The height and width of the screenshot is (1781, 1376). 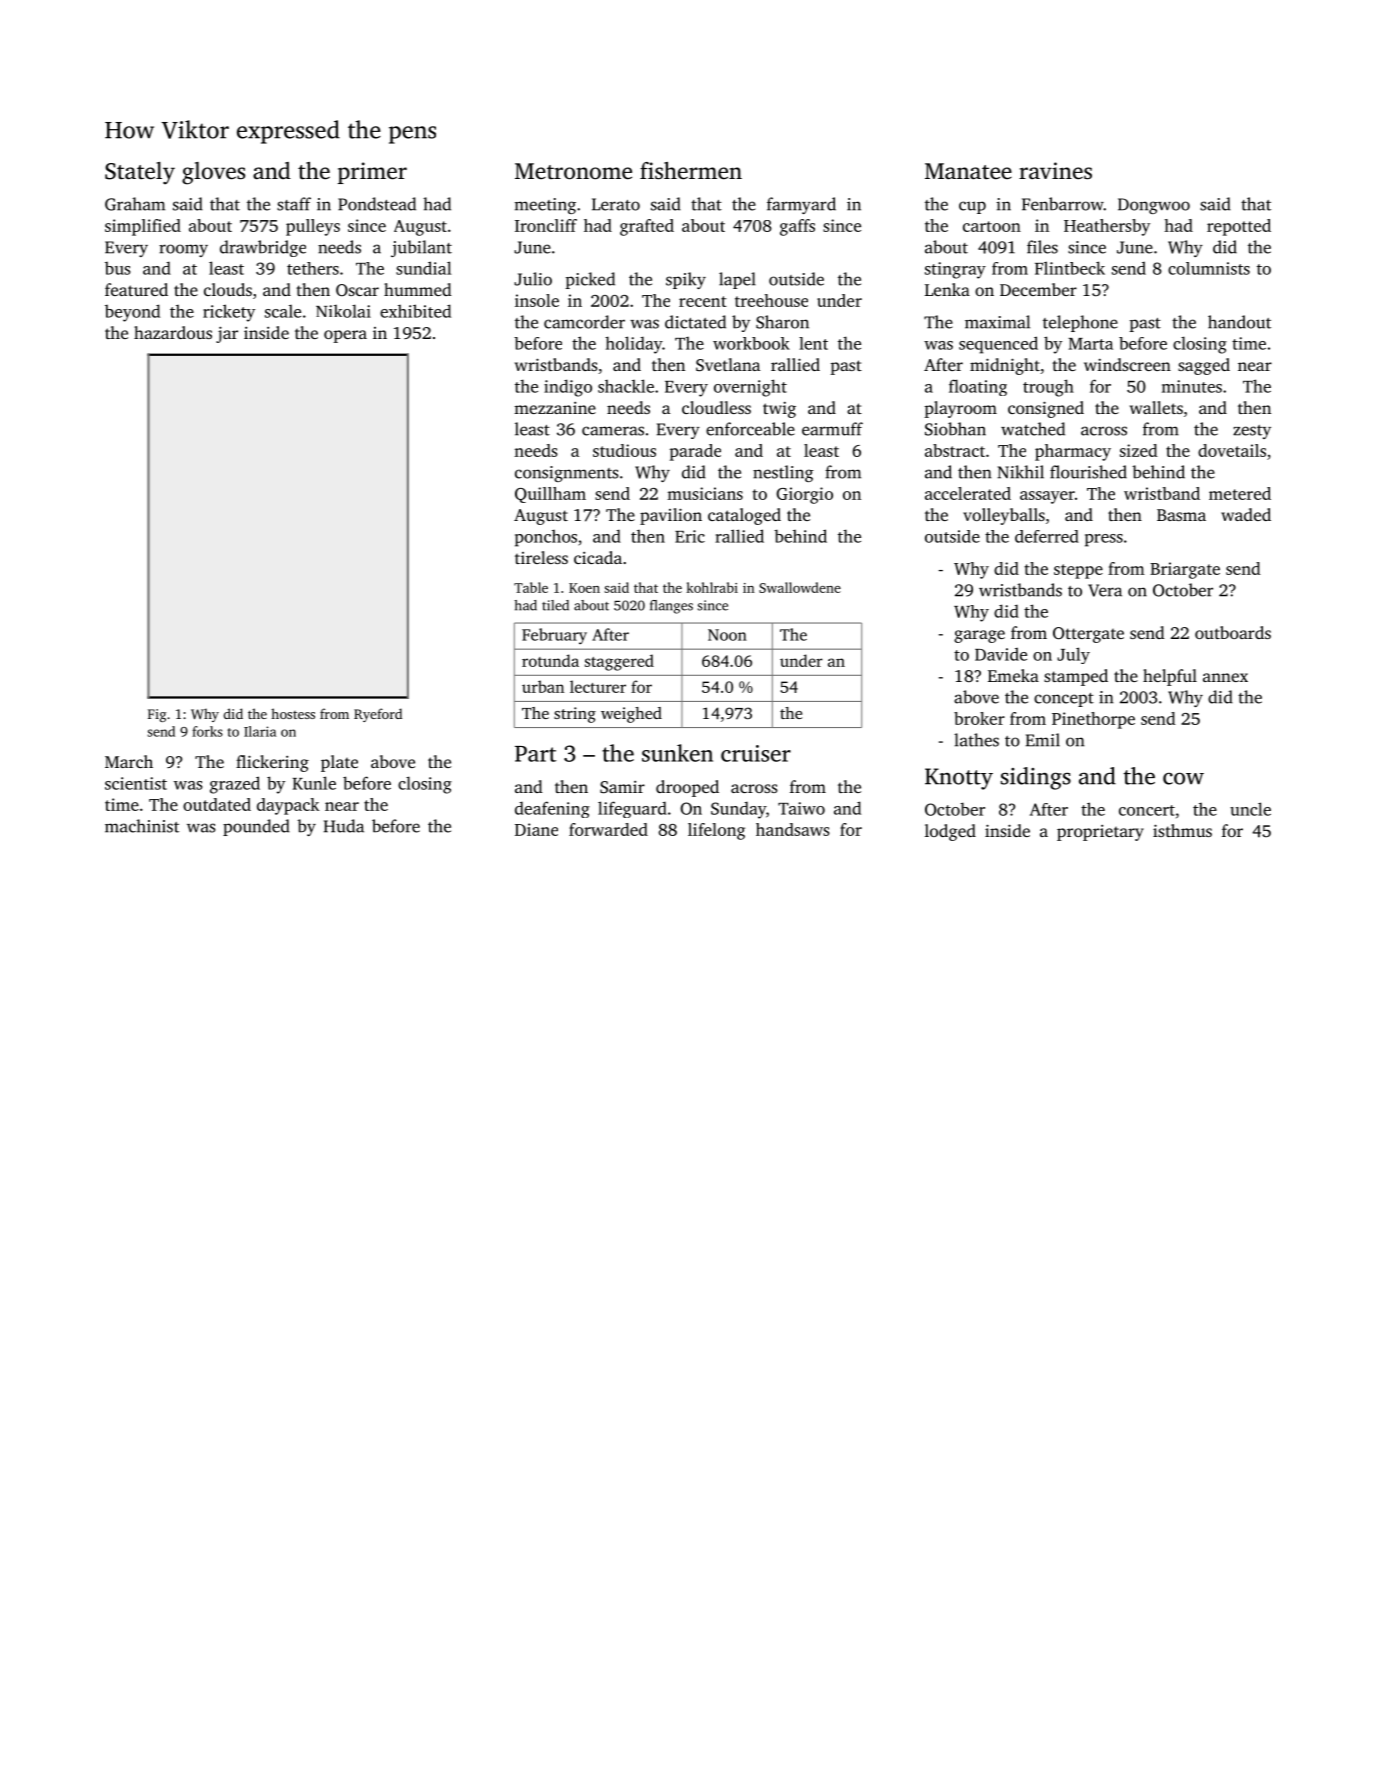 What do you see at coordinates (217, 804) in the screenshot?
I see `outdated` at bounding box center [217, 804].
